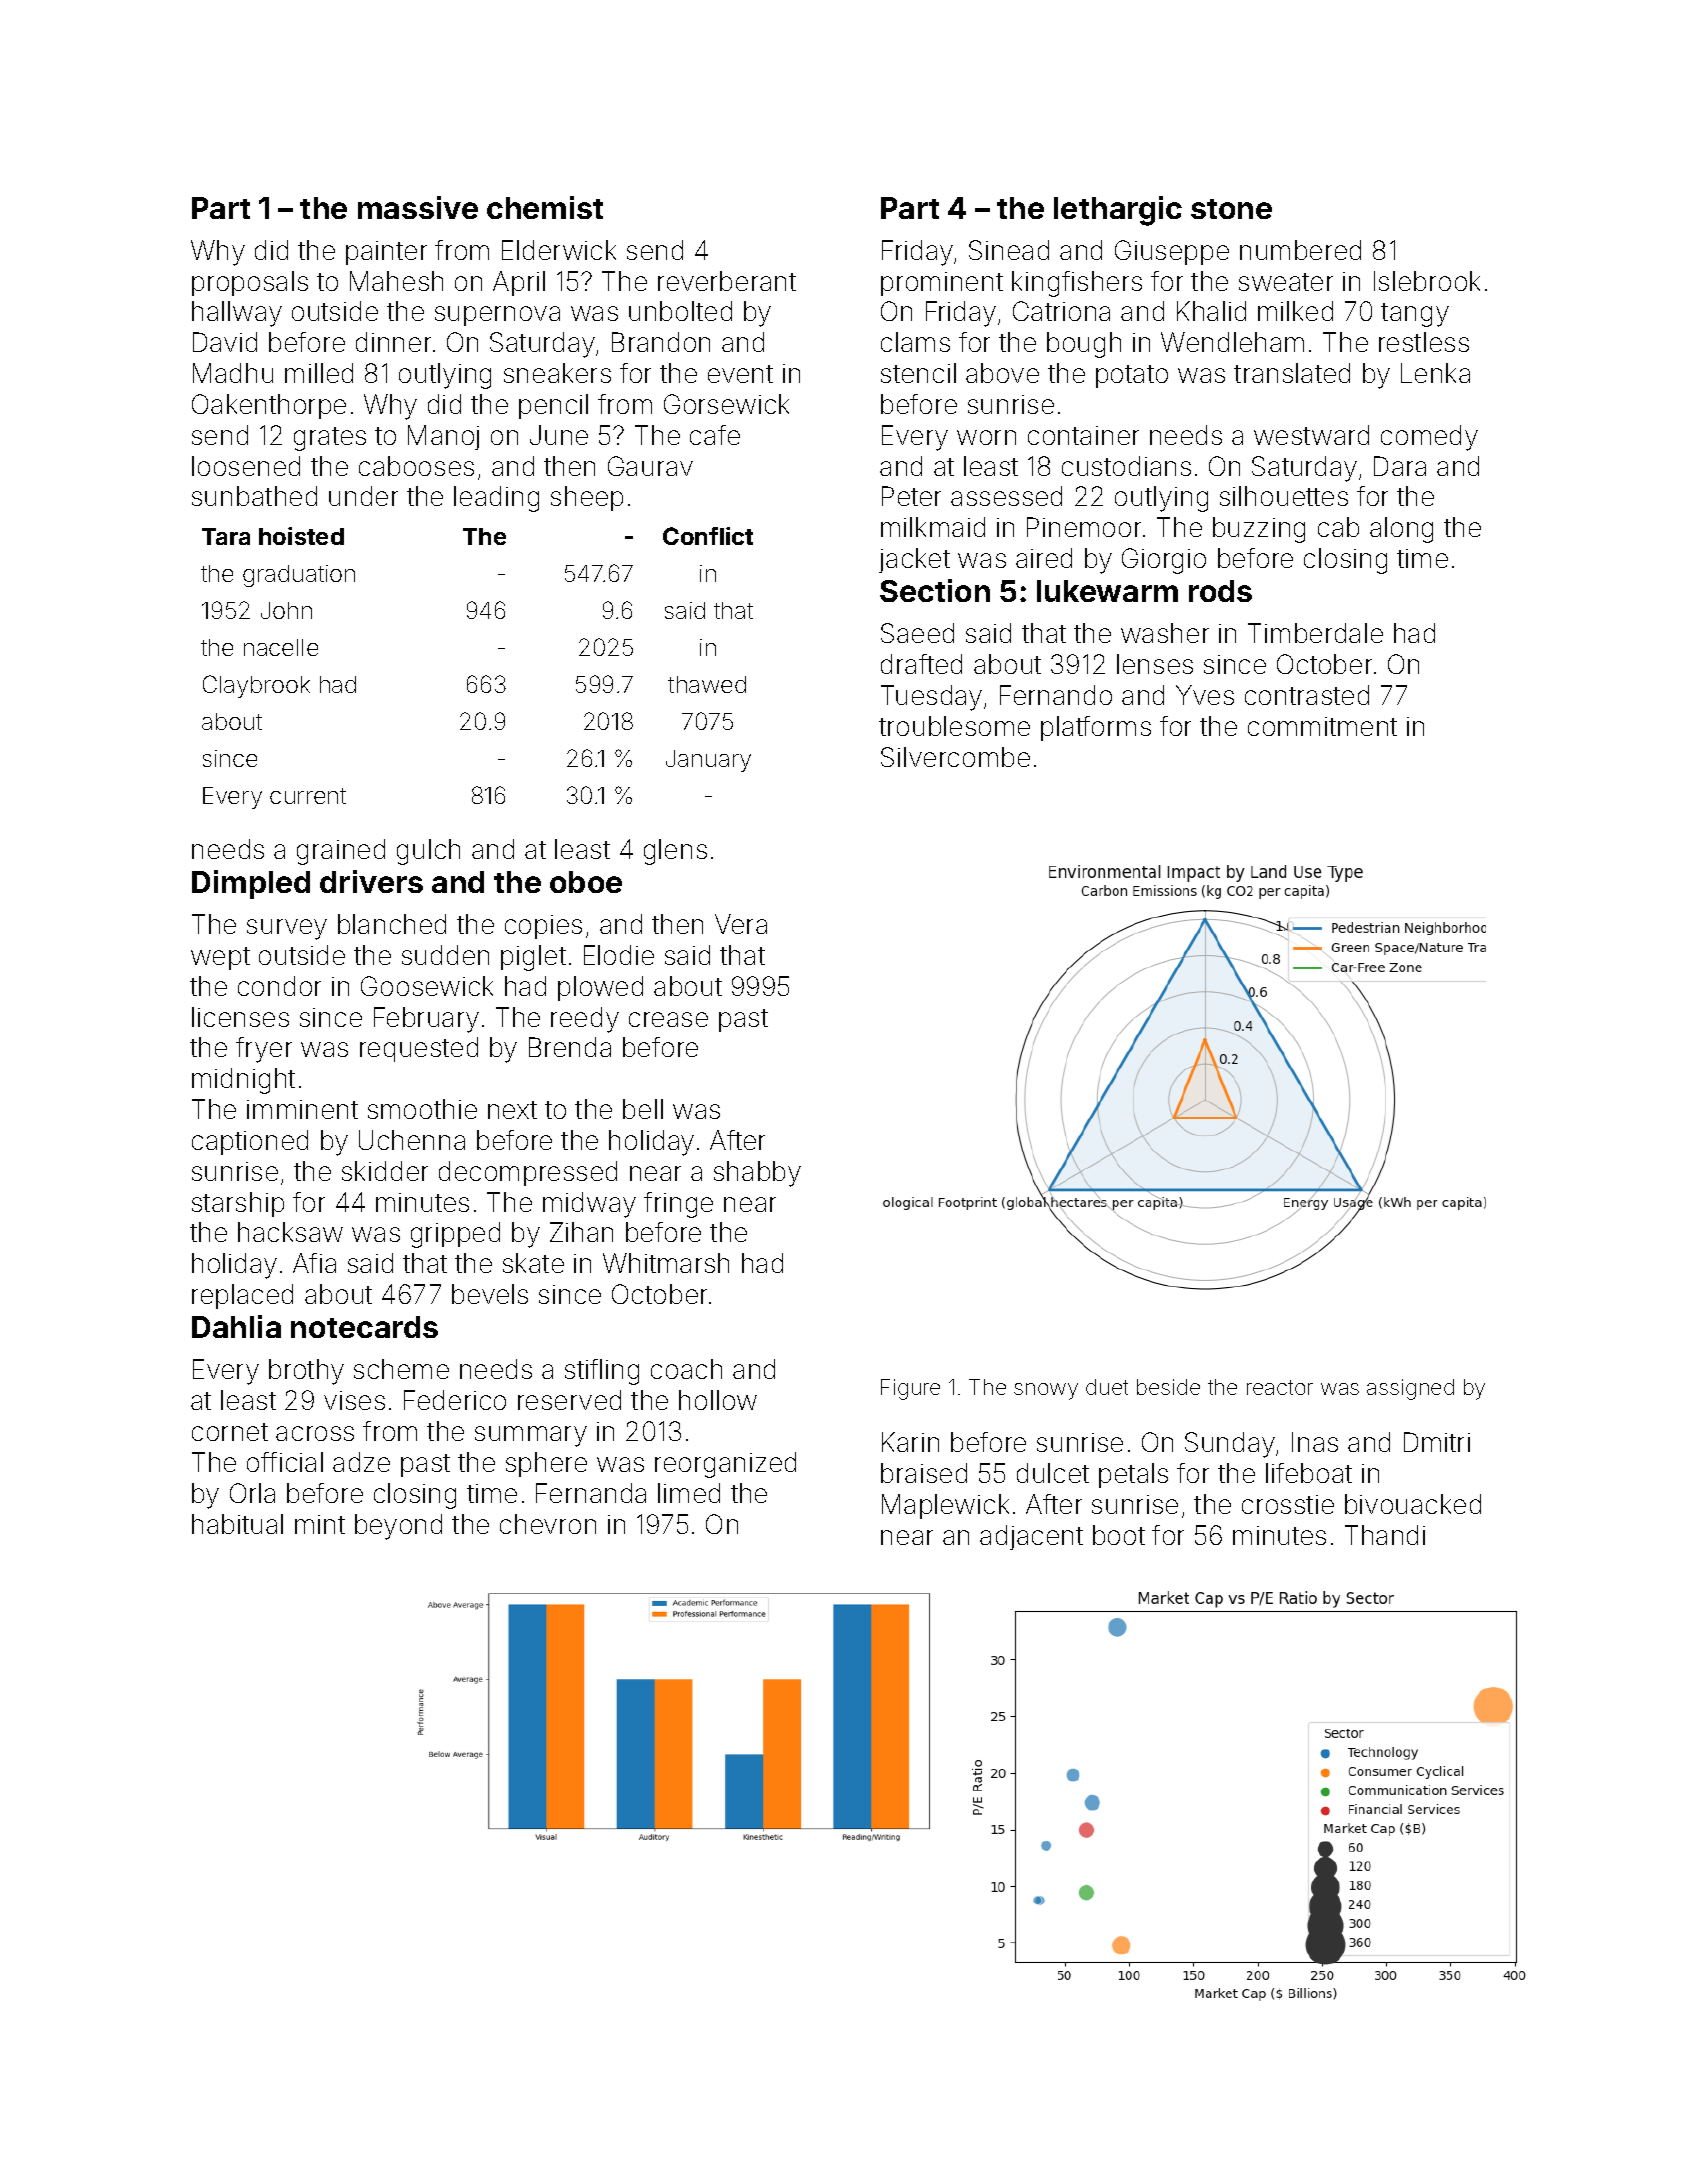 This screenshot has width=1683, height=2178. What do you see at coordinates (666, 1263) in the screenshot?
I see `Whitmarsh` at bounding box center [666, 1263].
